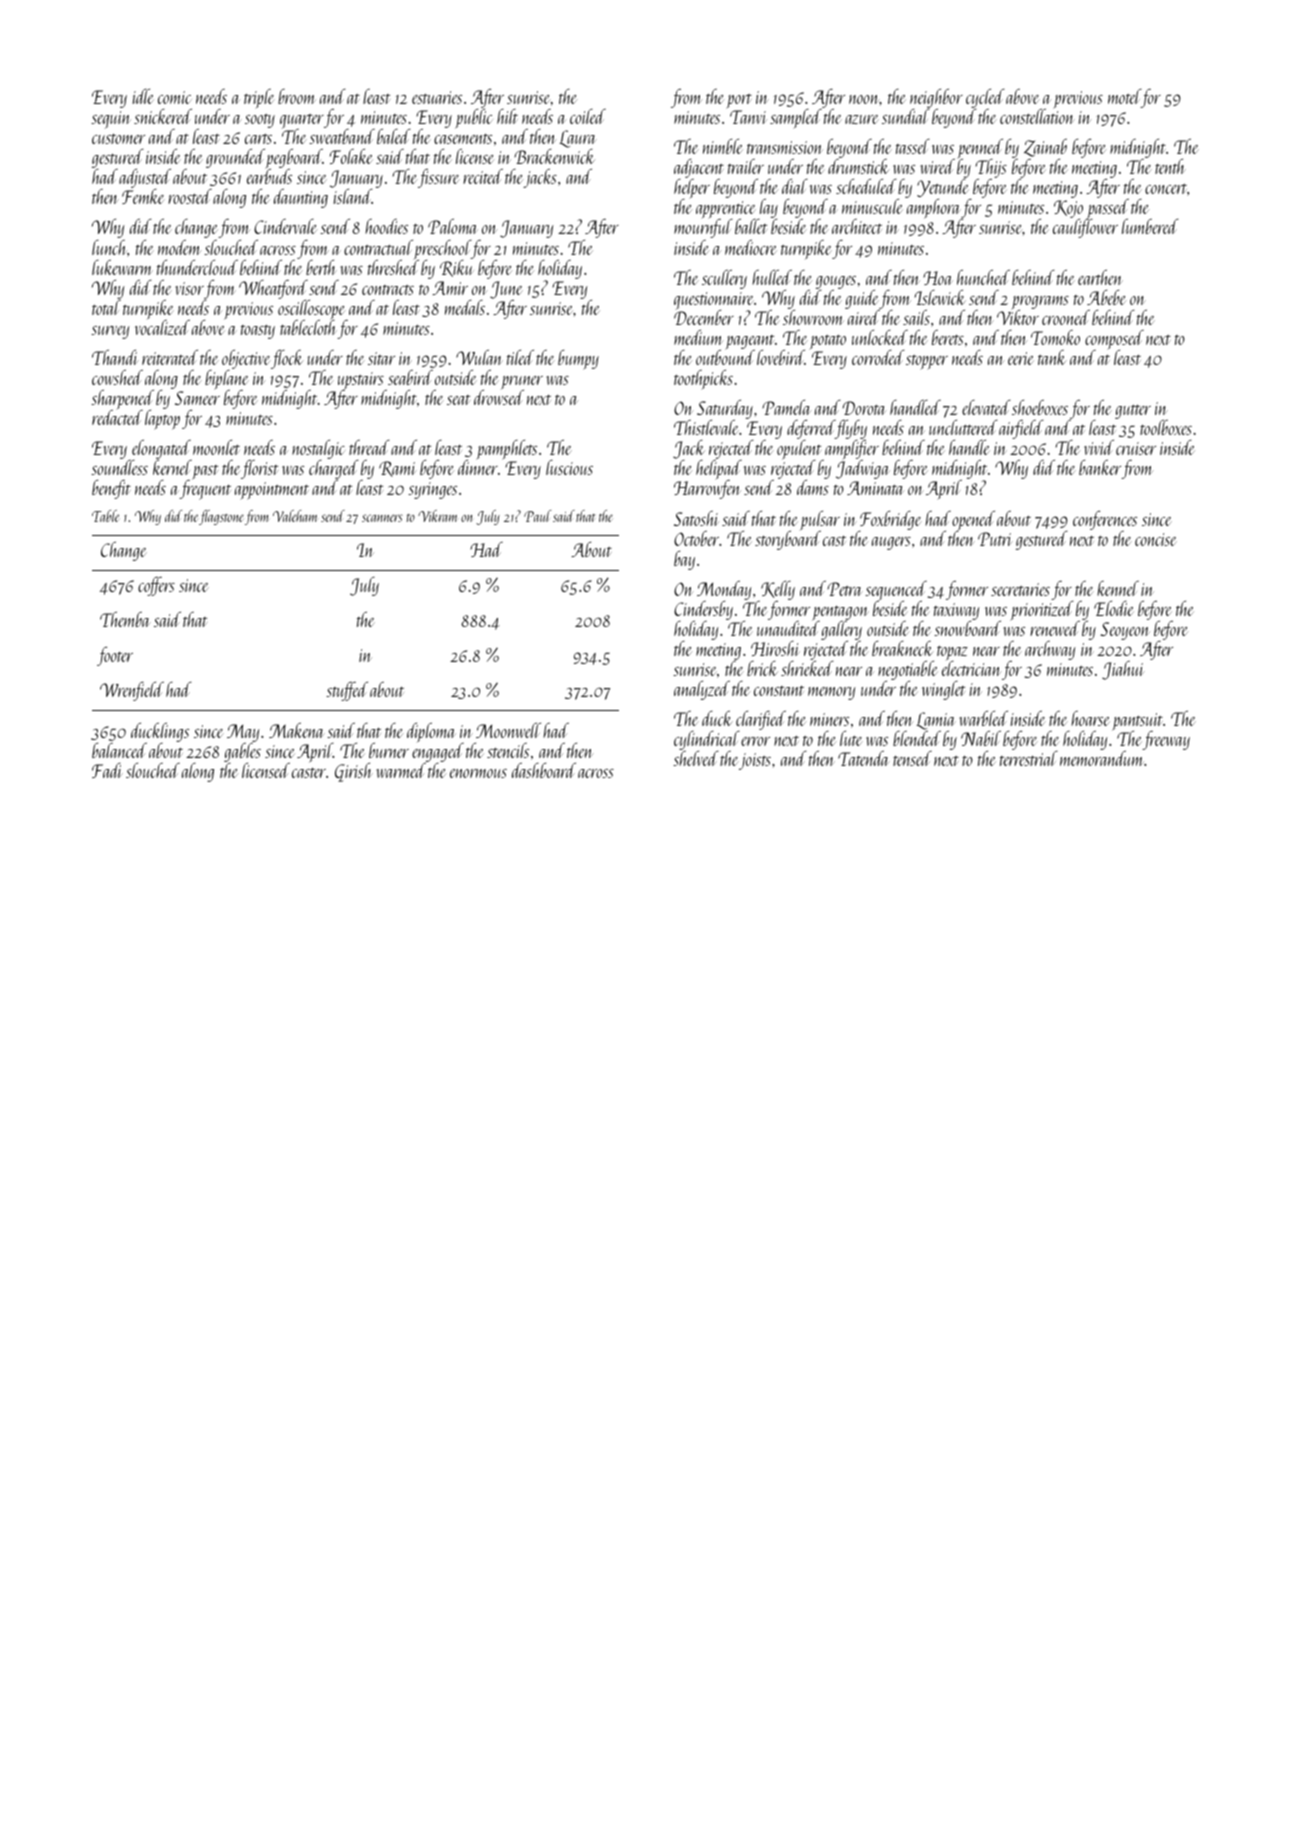  What do you see at coordinates (985, 98) in the document?
I see `cycled` at bounding box center [985, 98].
